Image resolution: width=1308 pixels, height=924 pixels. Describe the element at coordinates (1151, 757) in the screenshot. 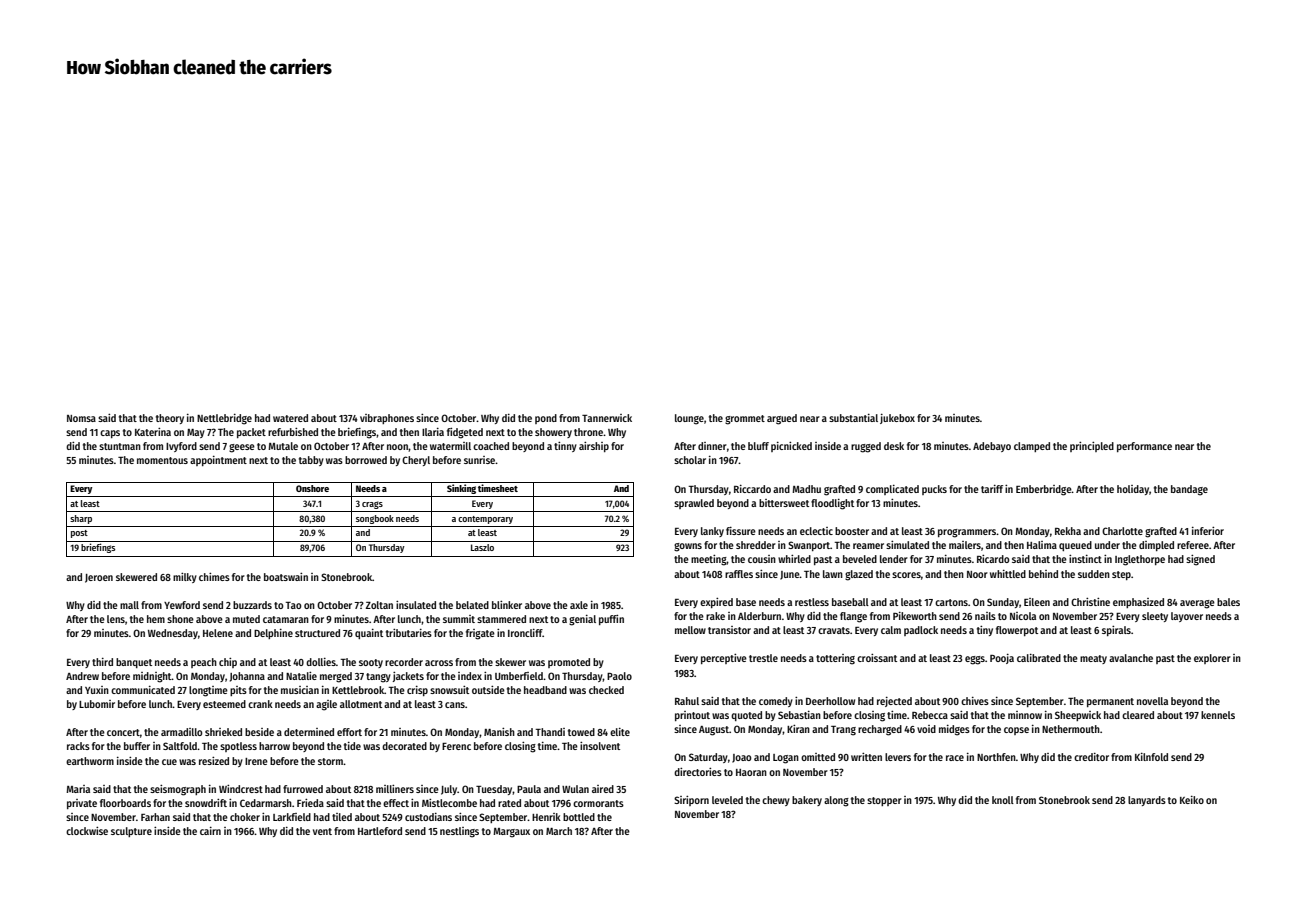

I see `Kilnfold` at that location.
